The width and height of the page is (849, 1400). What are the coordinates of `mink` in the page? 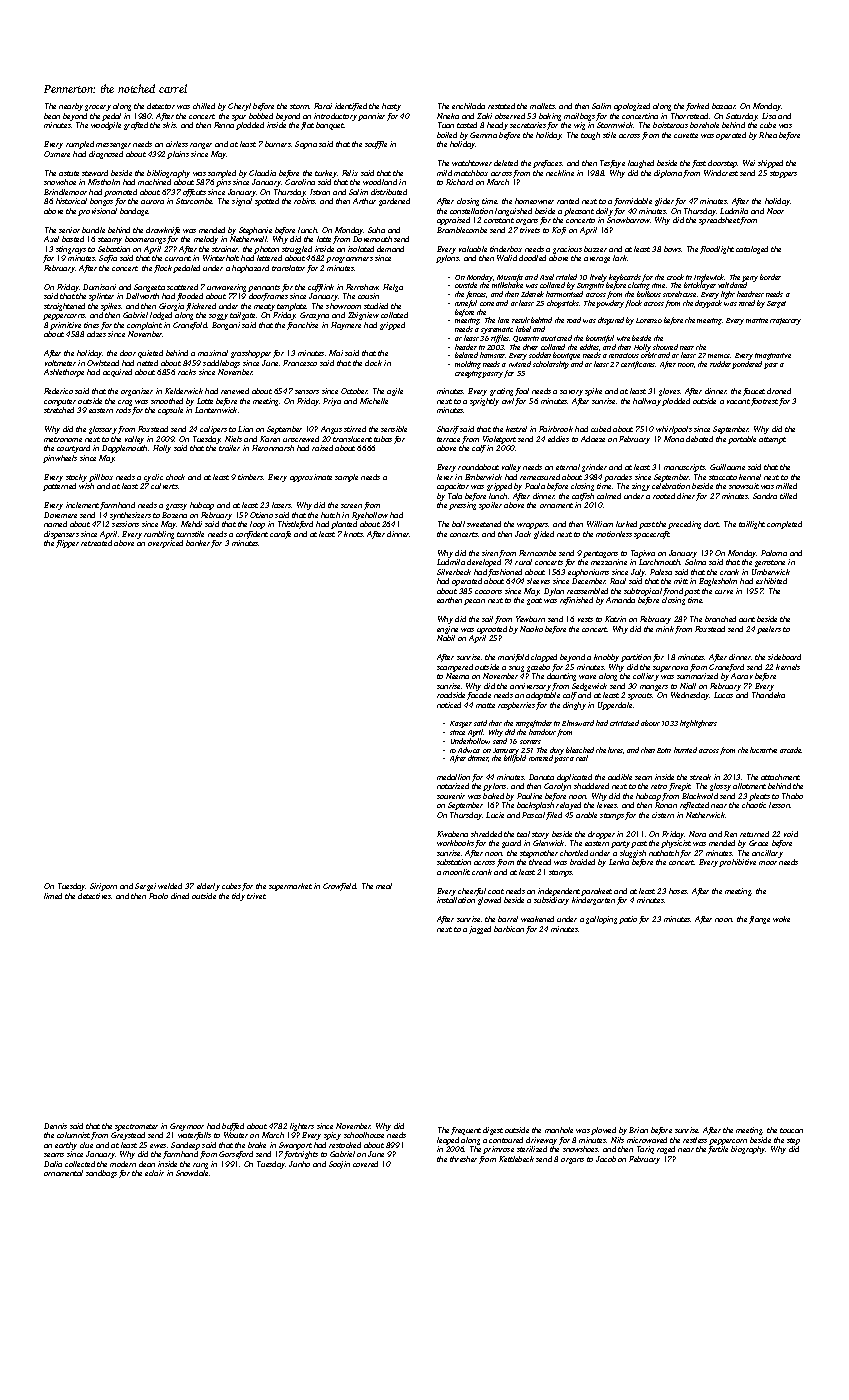 It's located at (665, 629).
